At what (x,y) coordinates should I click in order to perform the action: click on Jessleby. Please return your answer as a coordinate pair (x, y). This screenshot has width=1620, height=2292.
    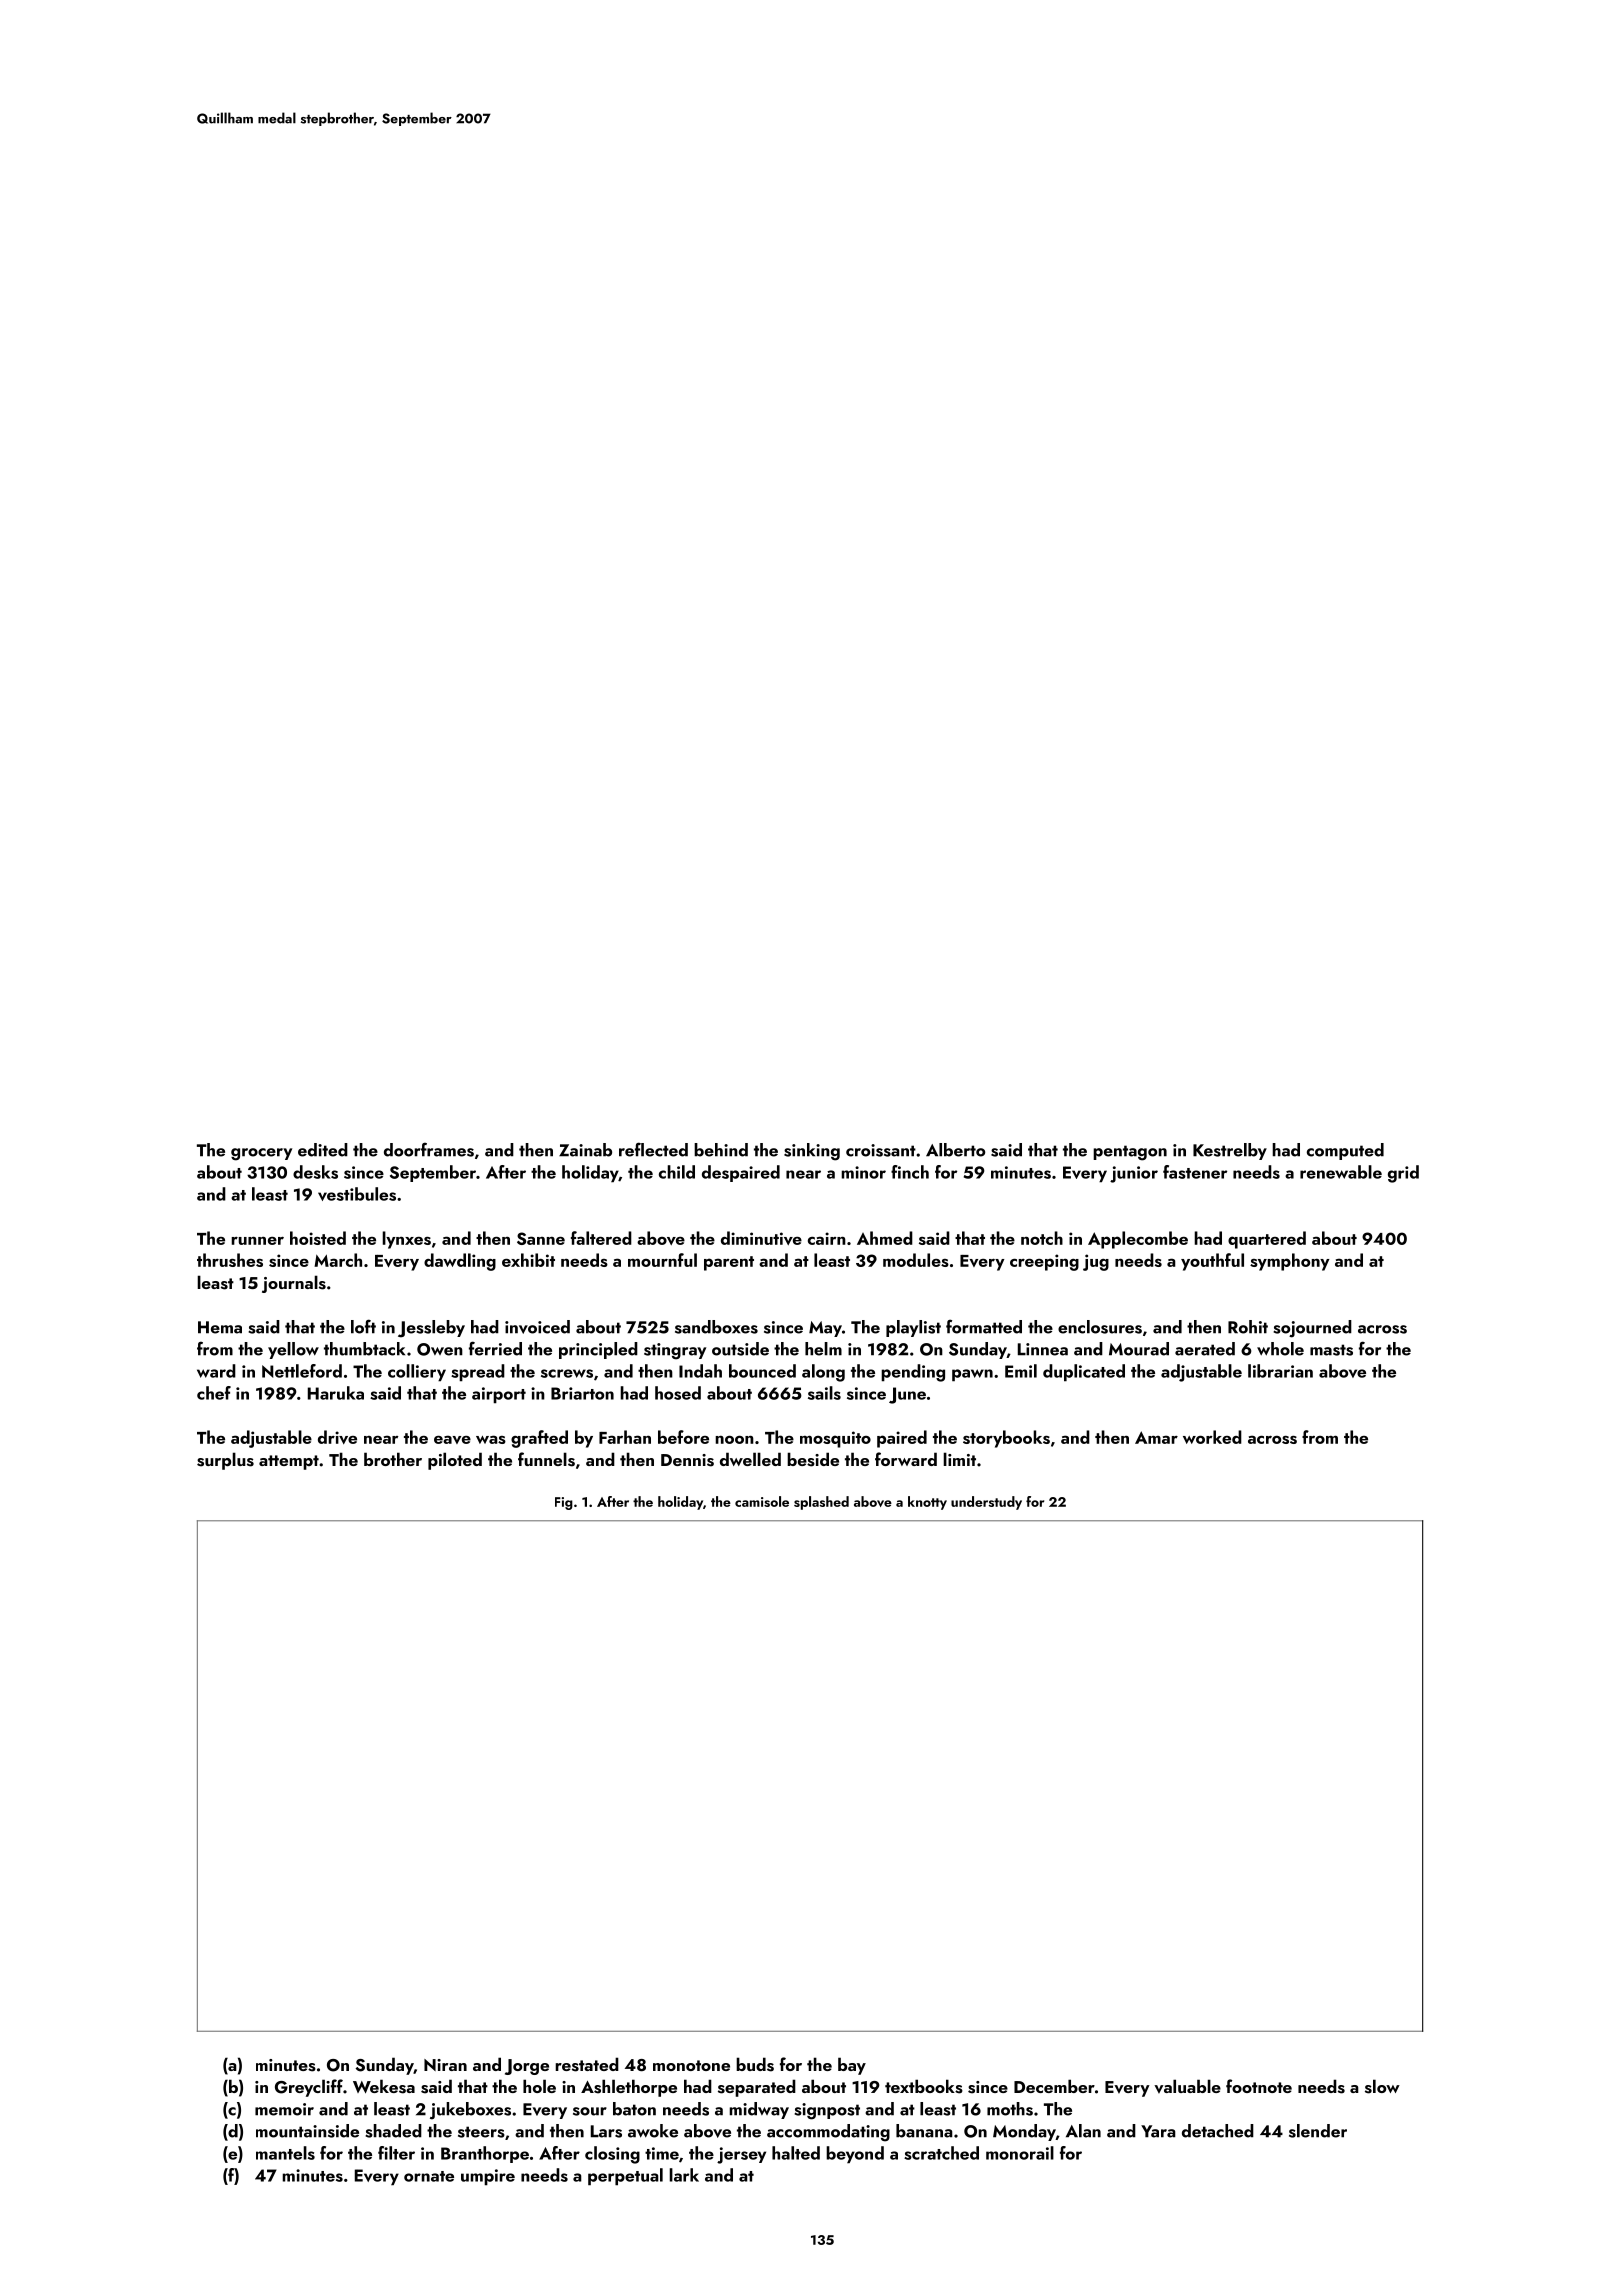
    Looking at the image, I should click on (431, 1329).
